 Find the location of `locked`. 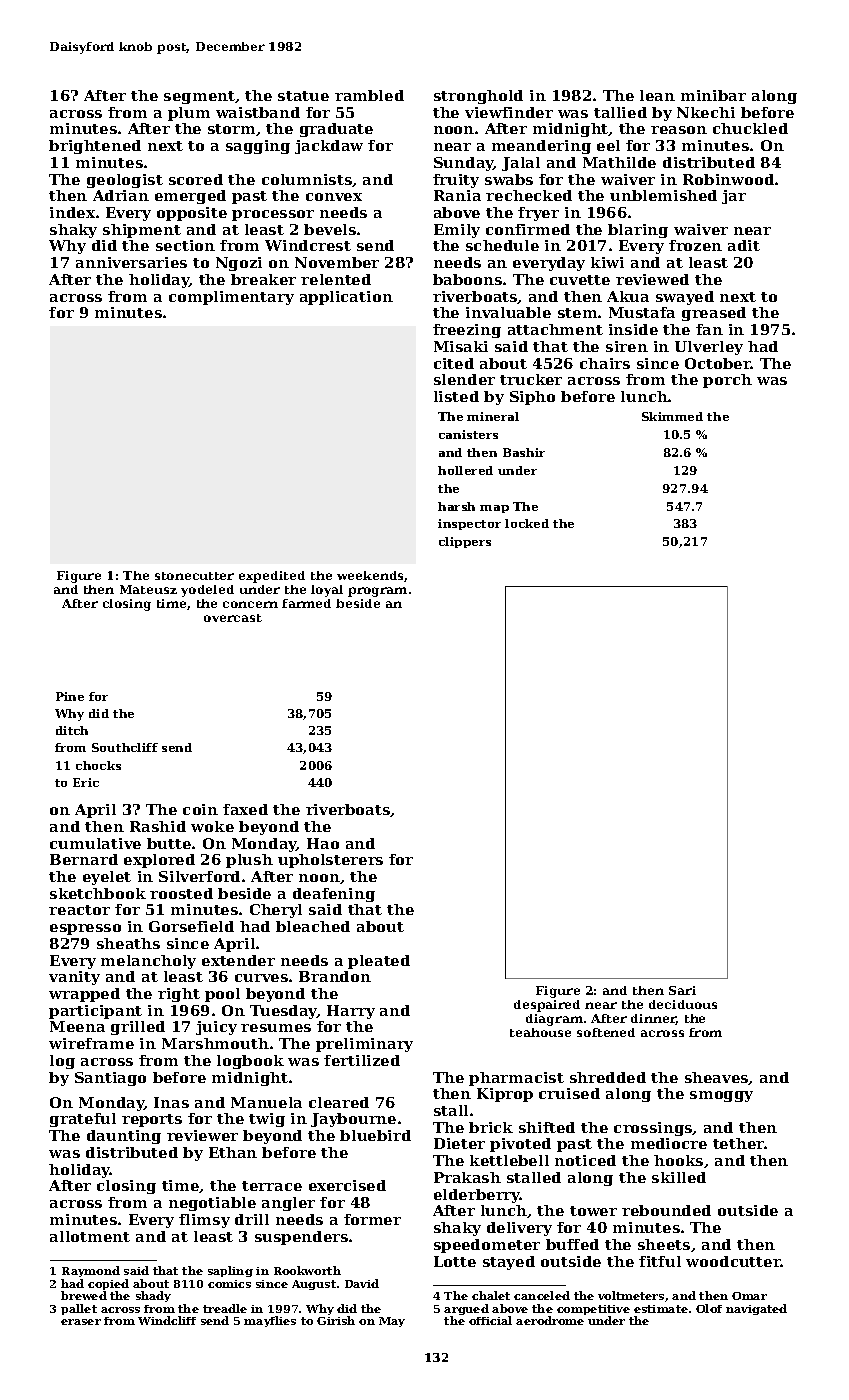

locked is located at coordinates (527, 523).
